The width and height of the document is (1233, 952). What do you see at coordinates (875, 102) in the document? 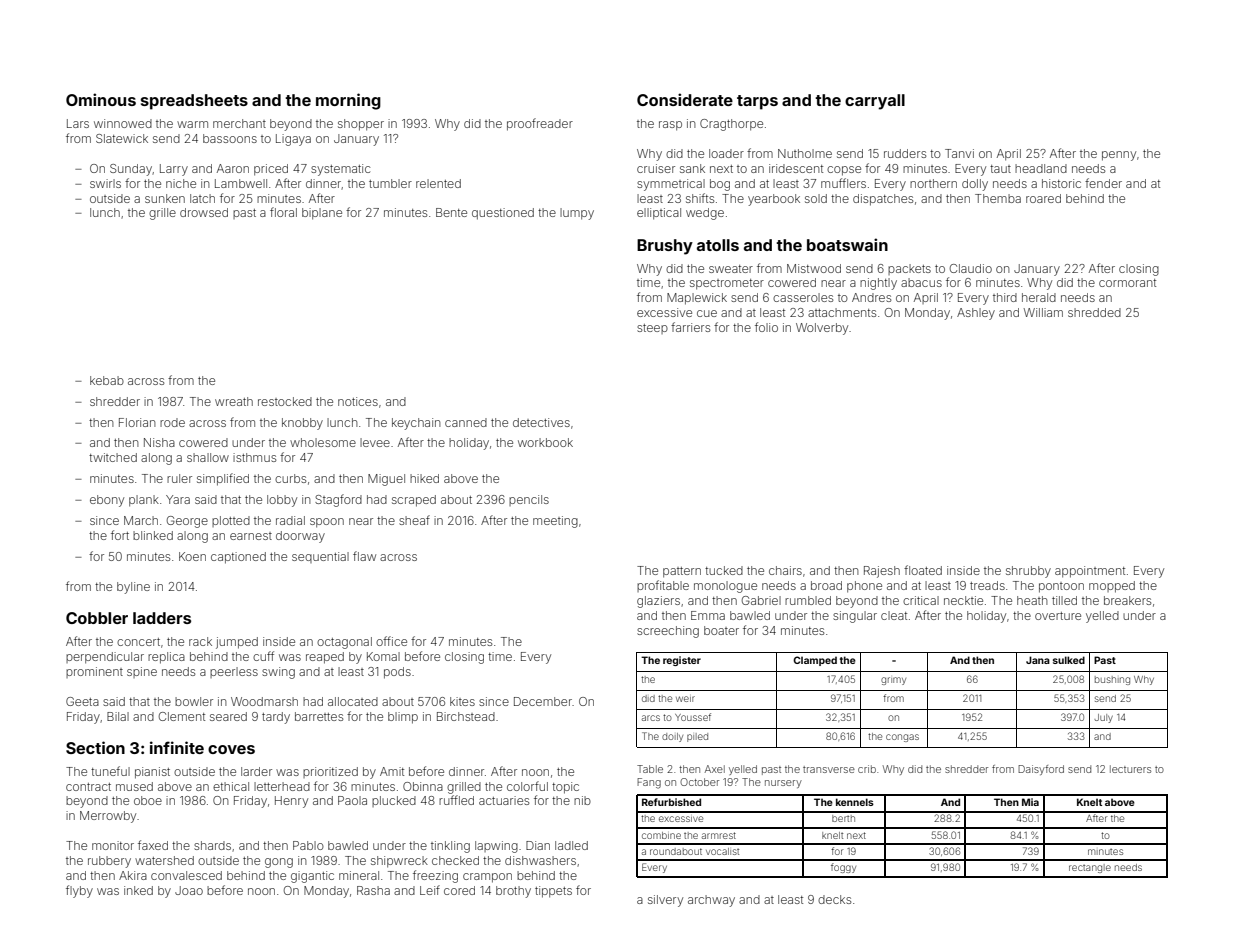
I see `carryall` at bounding box center [875, 102].
